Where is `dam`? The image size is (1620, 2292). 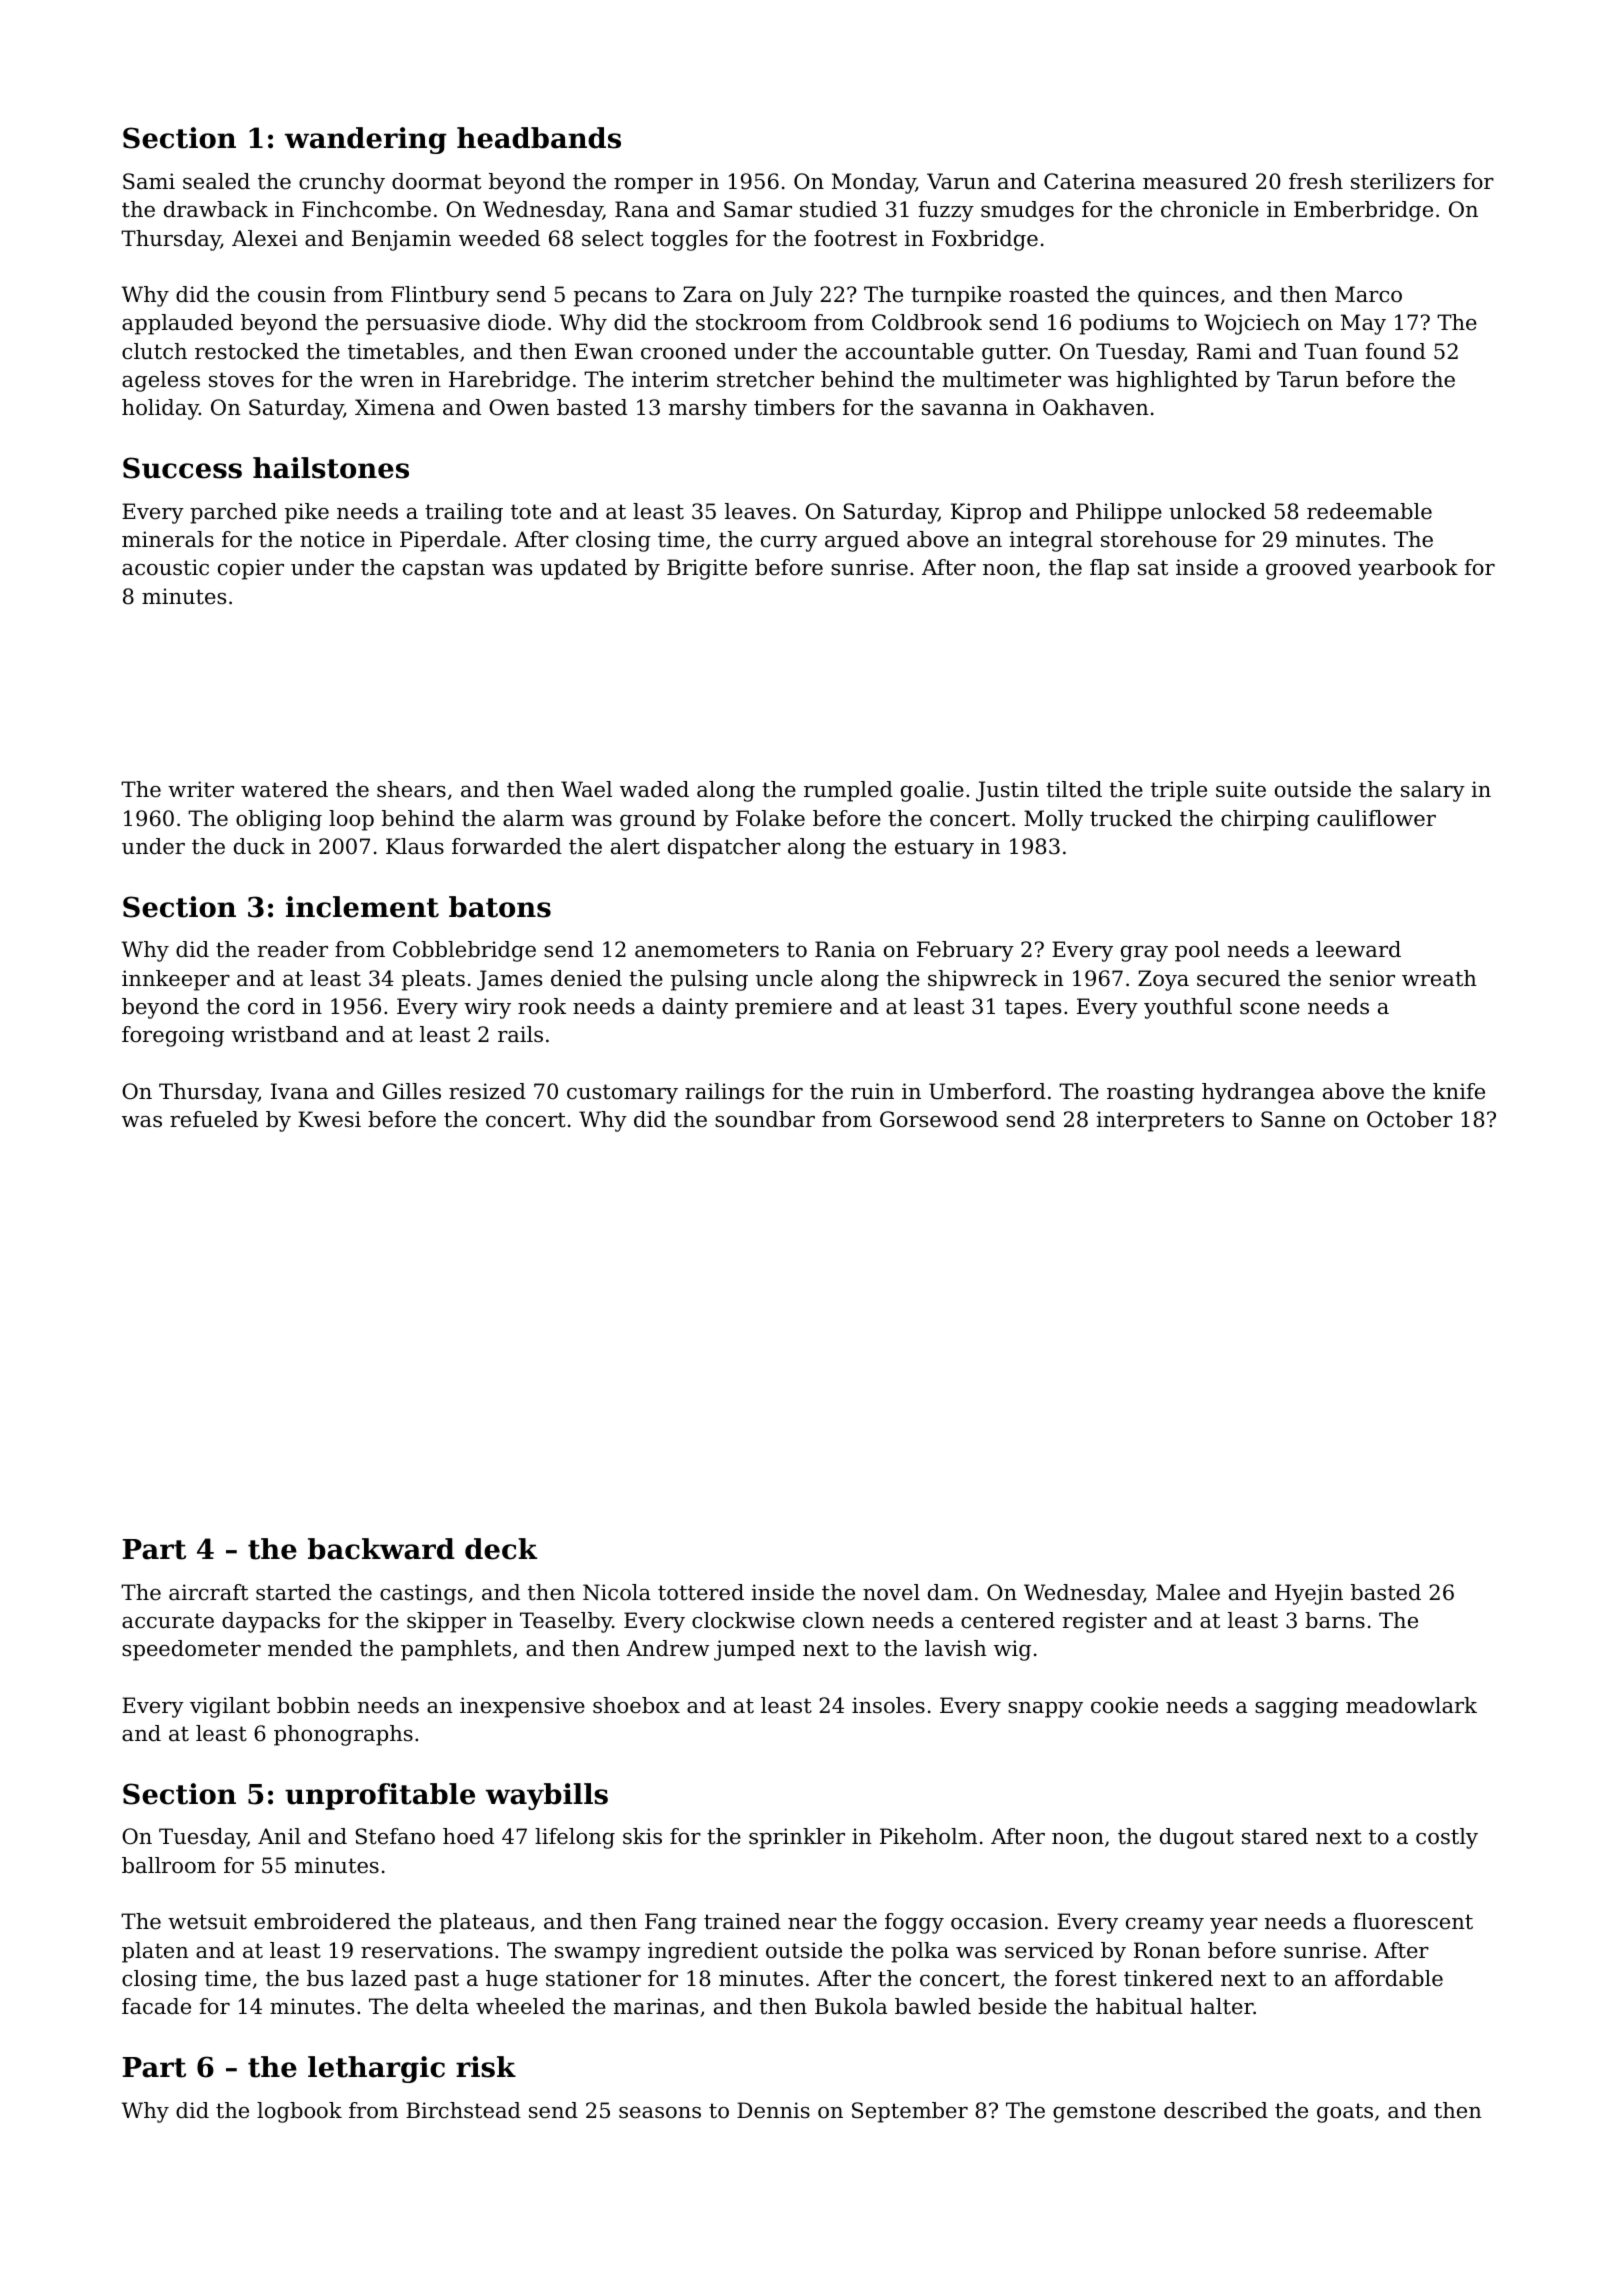
dam is located at coordinates (950, 1592).
